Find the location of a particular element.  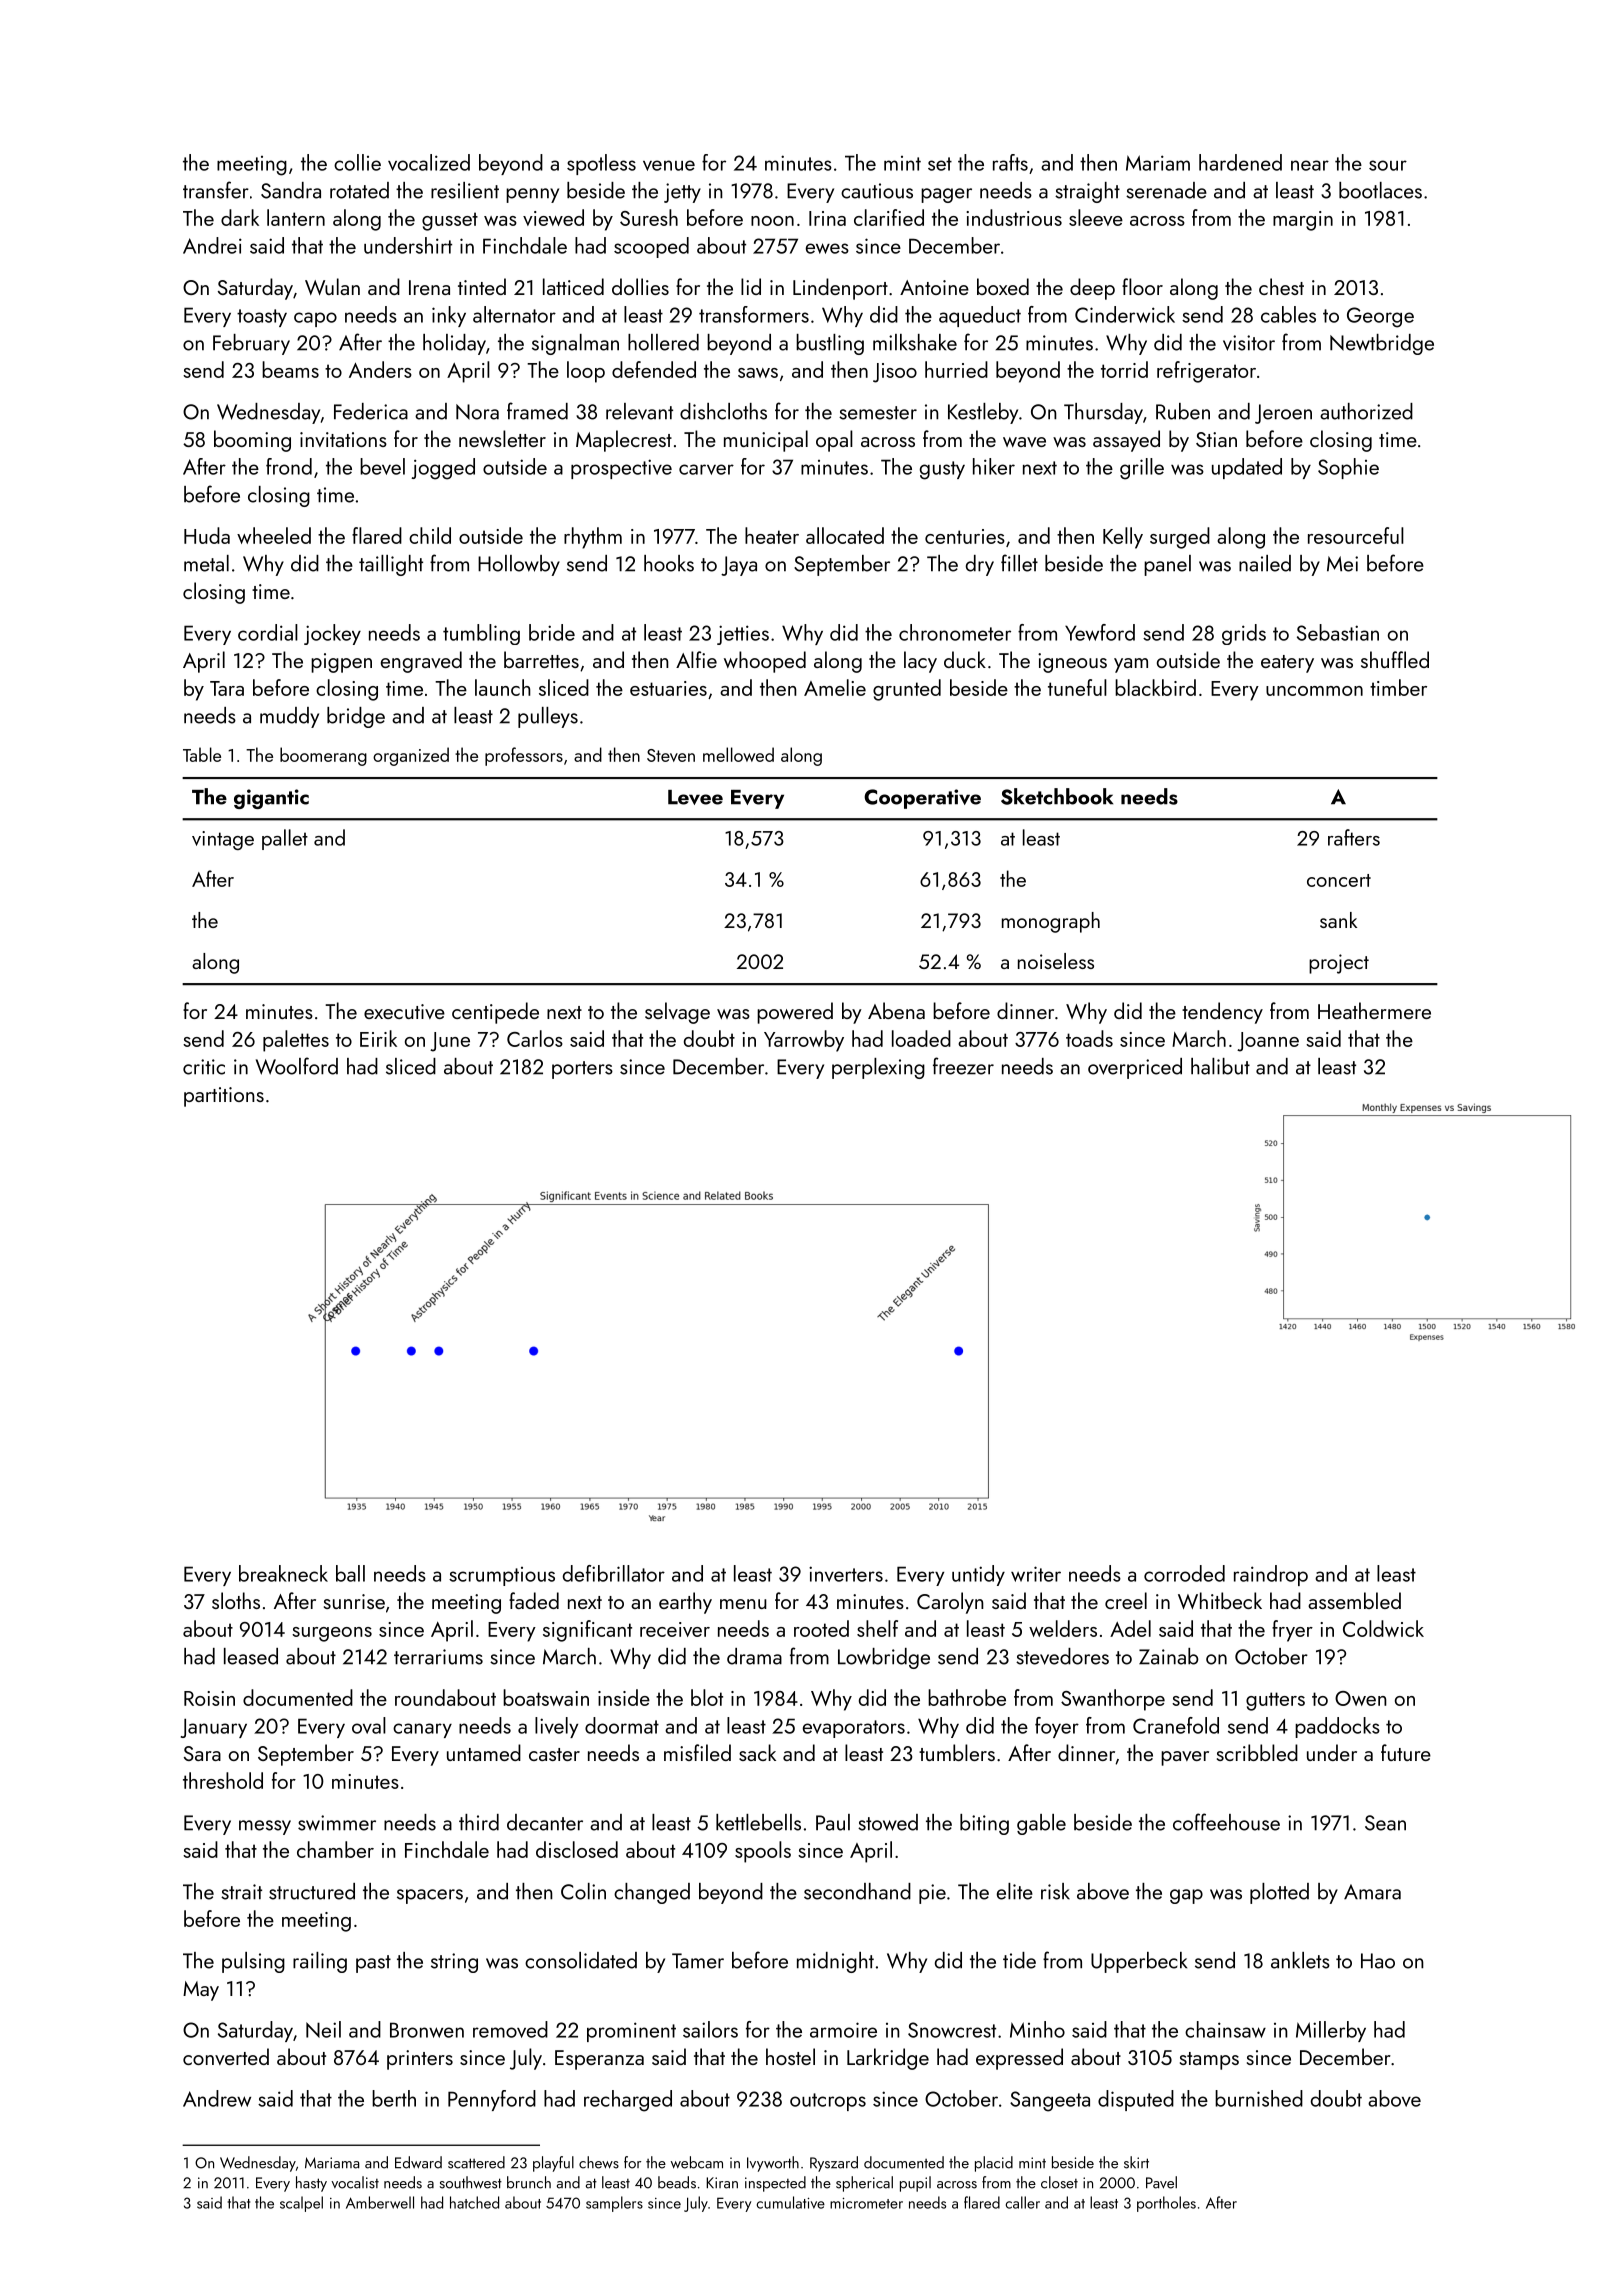

Abena is located at coordinates (896, 1010).
